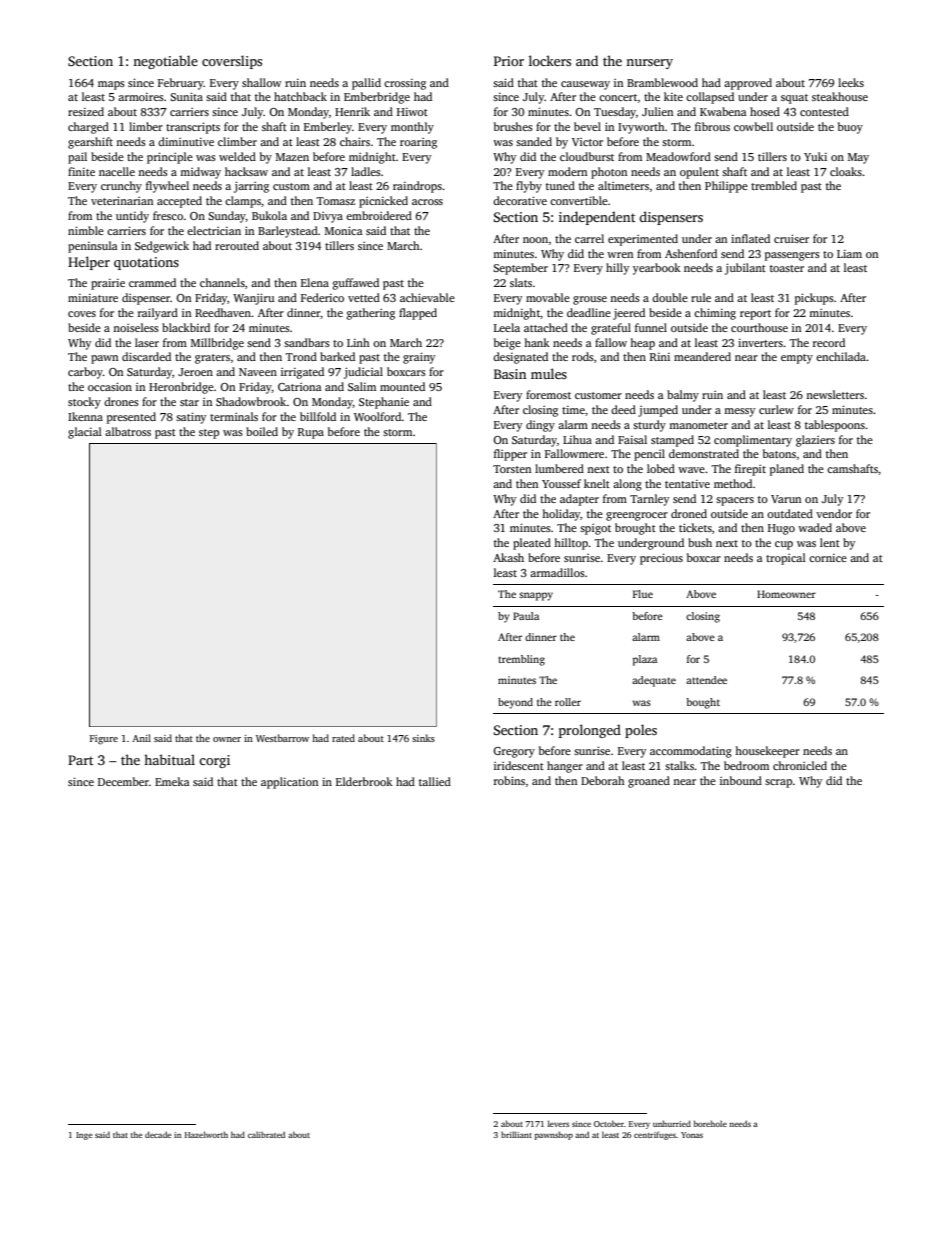 This page has width=952, height=1233. I want to click on drones, so click(121, 401).
